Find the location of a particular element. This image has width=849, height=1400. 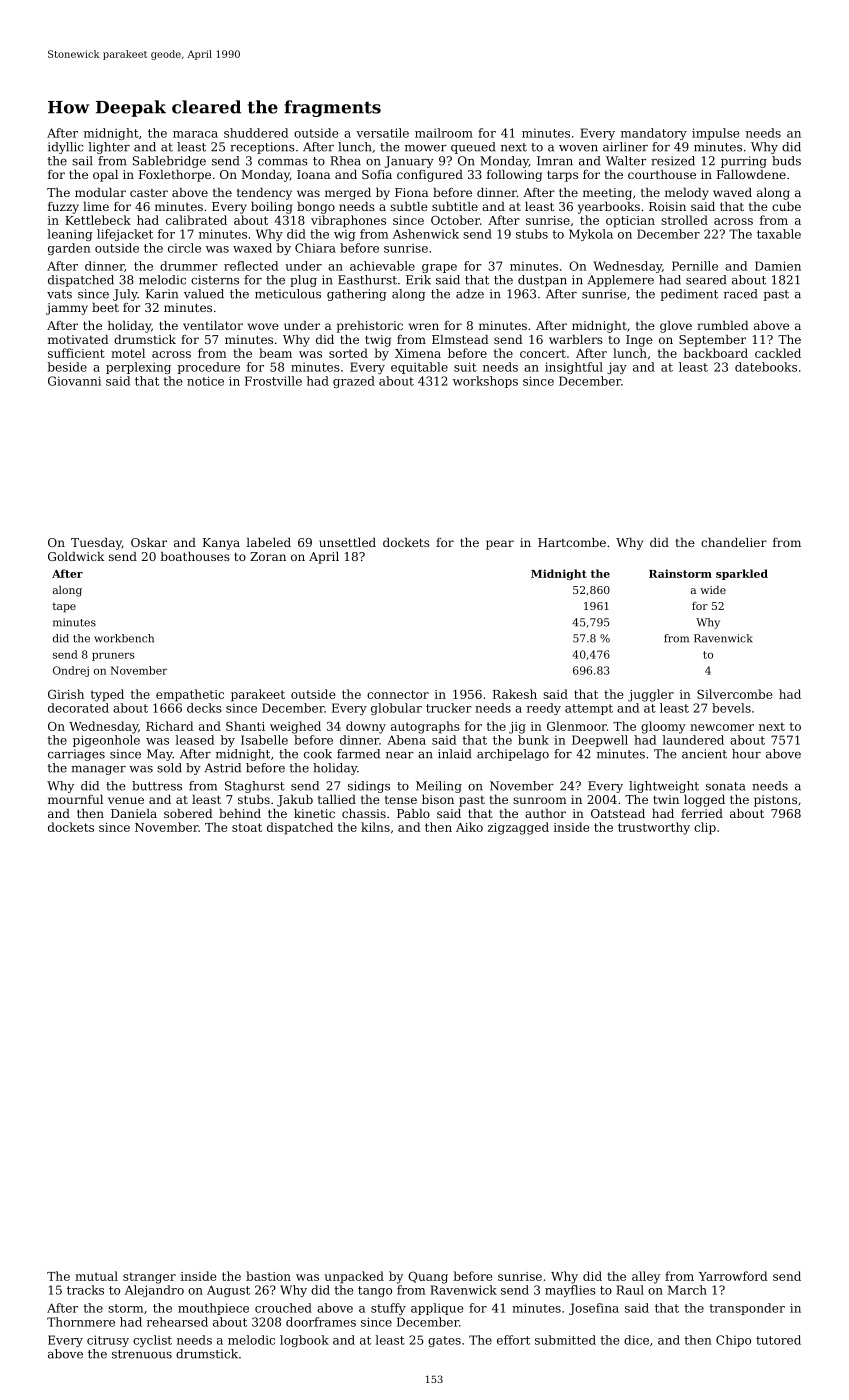

mailroom is located at coordinates (444, 133).
